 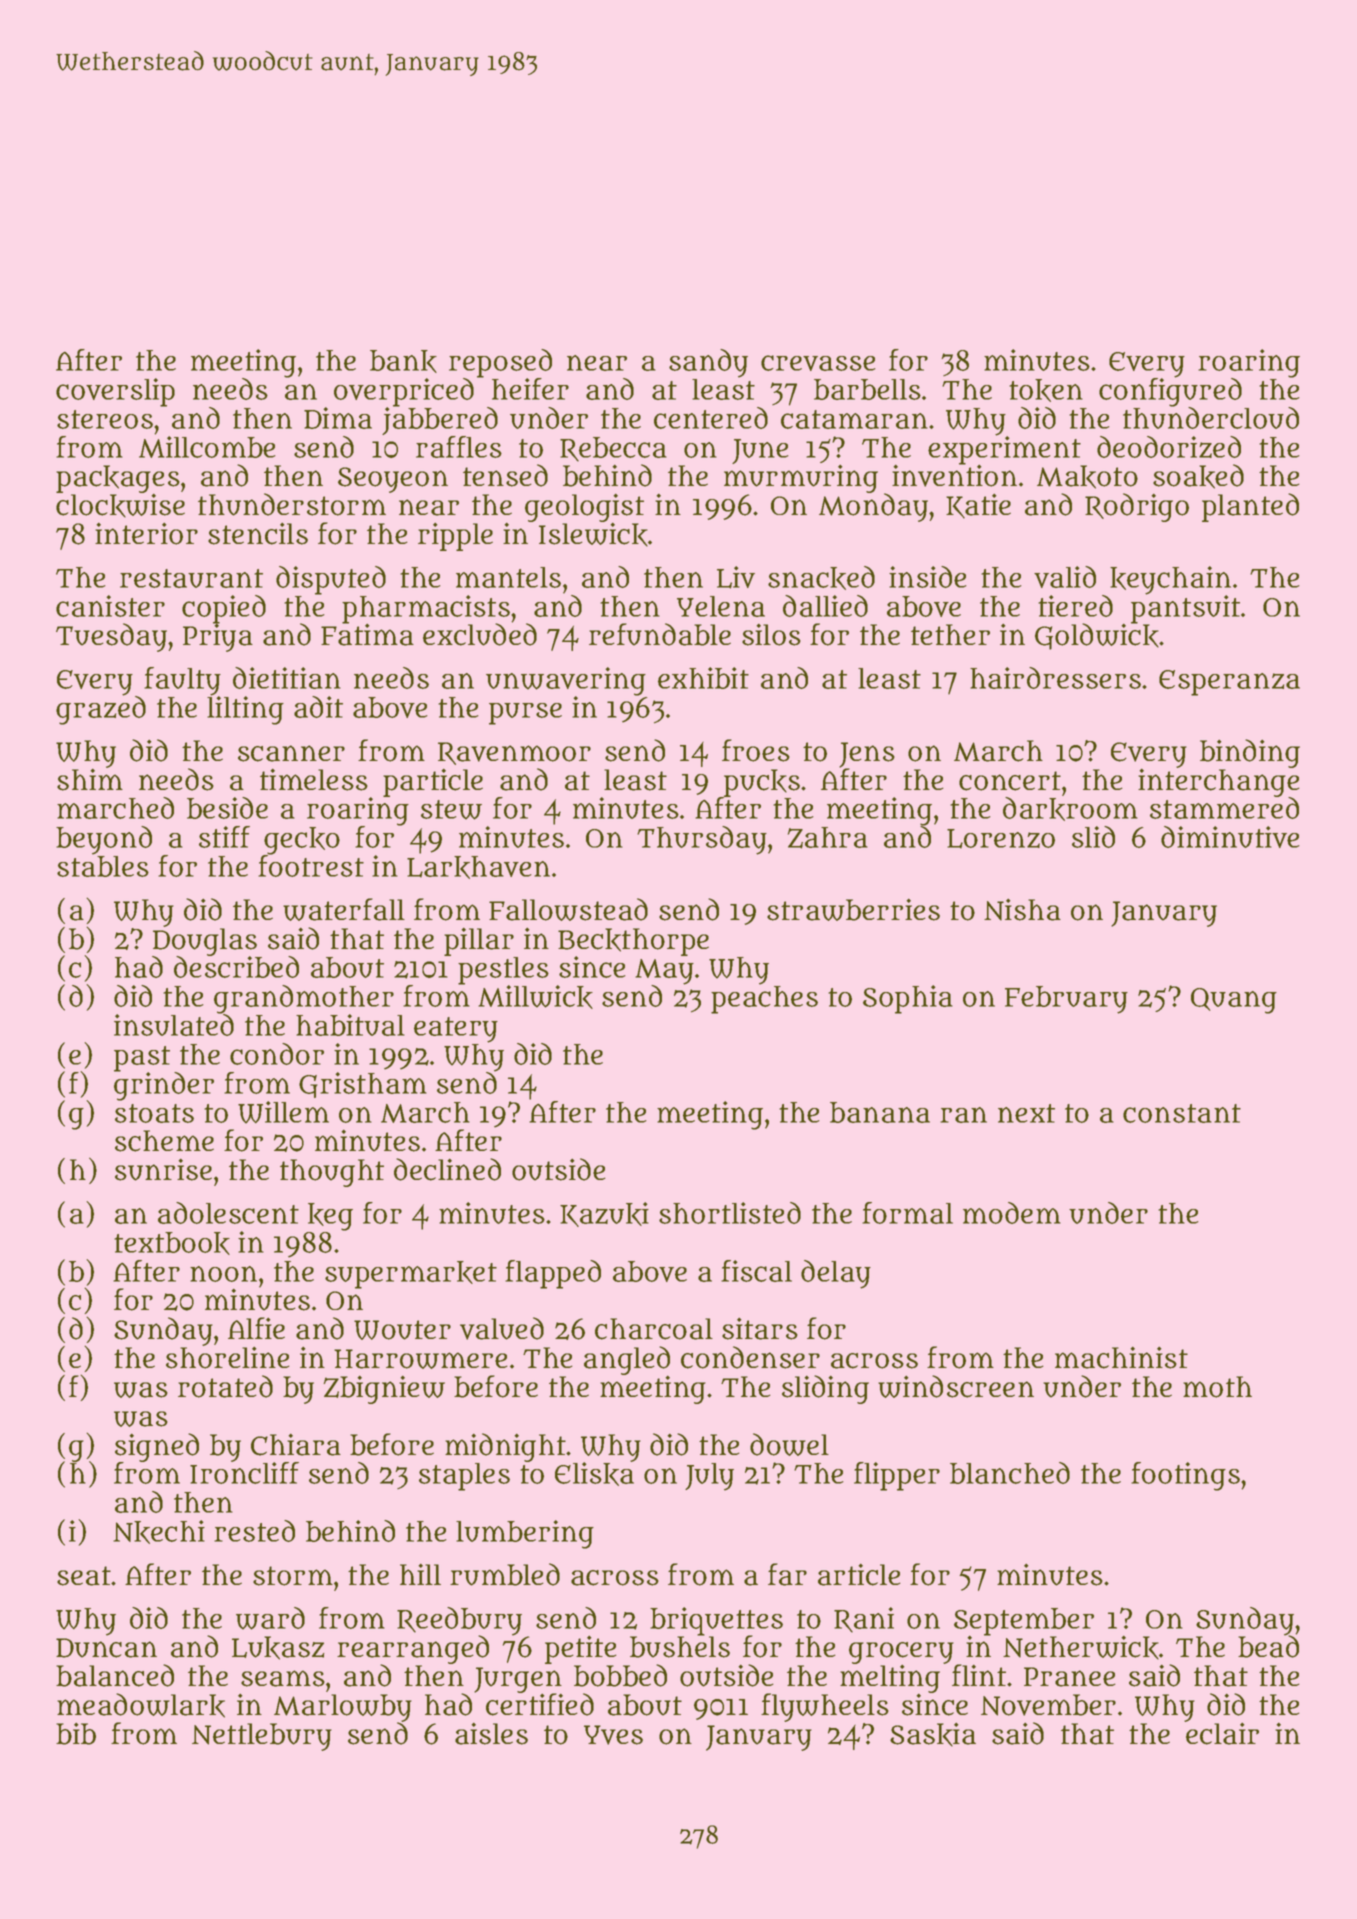 I want to click on stables, so click(x=103, y=866).
